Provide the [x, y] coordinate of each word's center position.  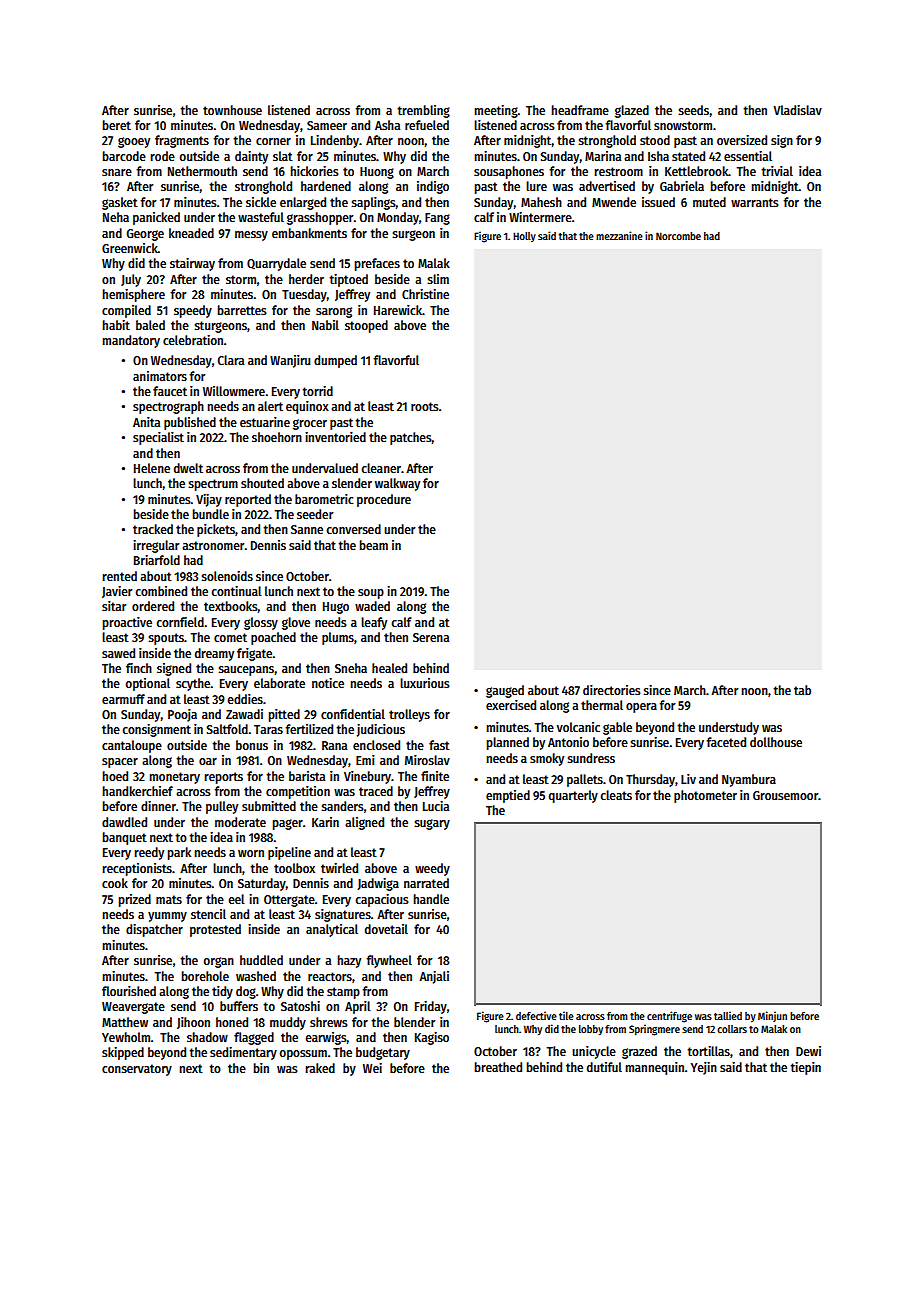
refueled [427, 125]
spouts [166, 639]
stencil [208, 914]
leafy [374, 623]
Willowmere [234, 391]
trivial [777, 171]
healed [389, 668]
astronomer [213, 545]
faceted [726, 742]
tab [802, 690]
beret [117, 125]
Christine [425, 294]
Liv [688, 779]
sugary [432, 824]
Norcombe [678, 236]
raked [320, 1068]
